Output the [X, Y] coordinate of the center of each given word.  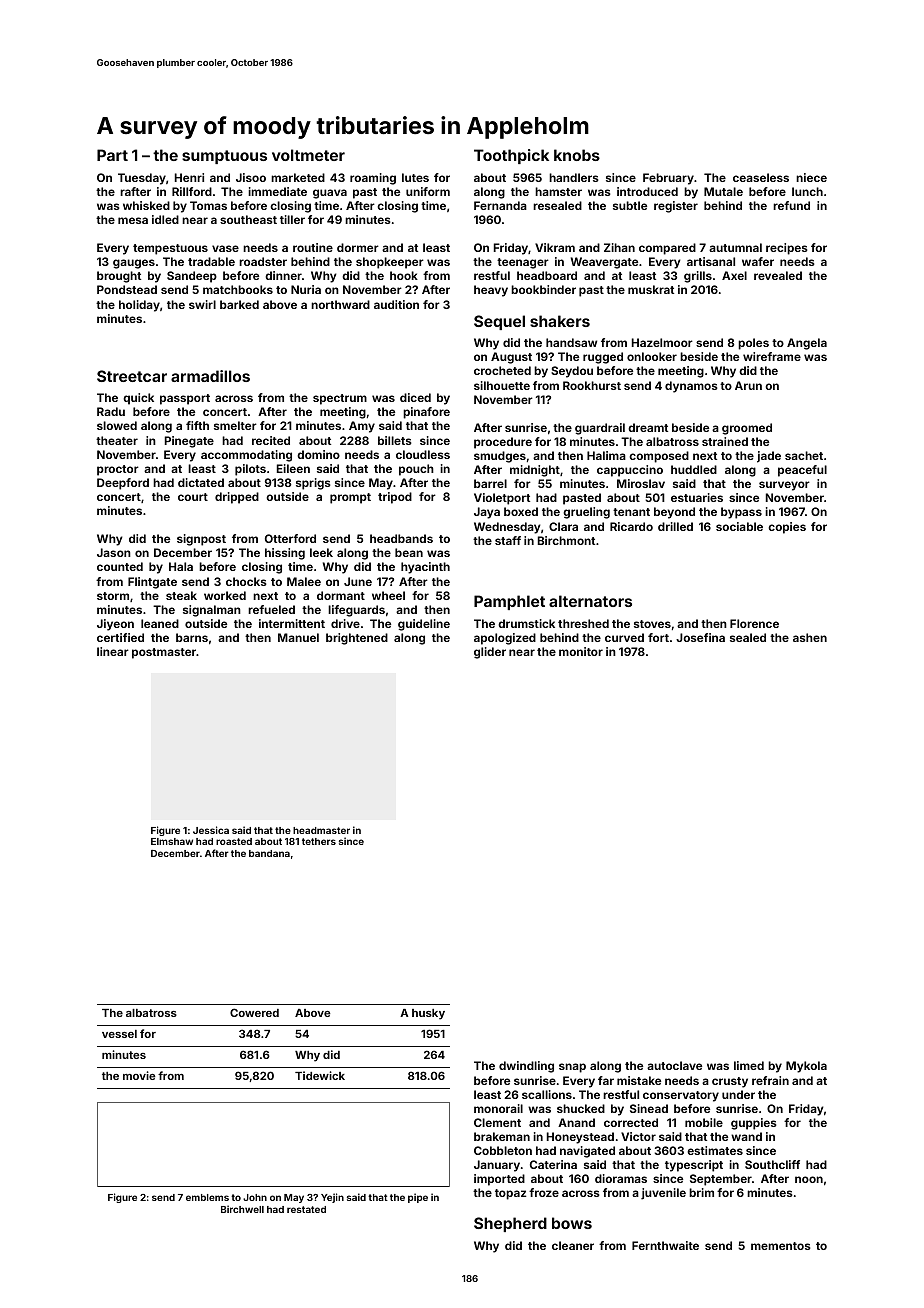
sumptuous [224, 157]
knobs [577, 155]
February [668, 179]
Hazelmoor [662, 342]
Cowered [254, 1012]
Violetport [502, 499]
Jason [114, 552]
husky [428, 1014]
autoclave [674, 1065]
